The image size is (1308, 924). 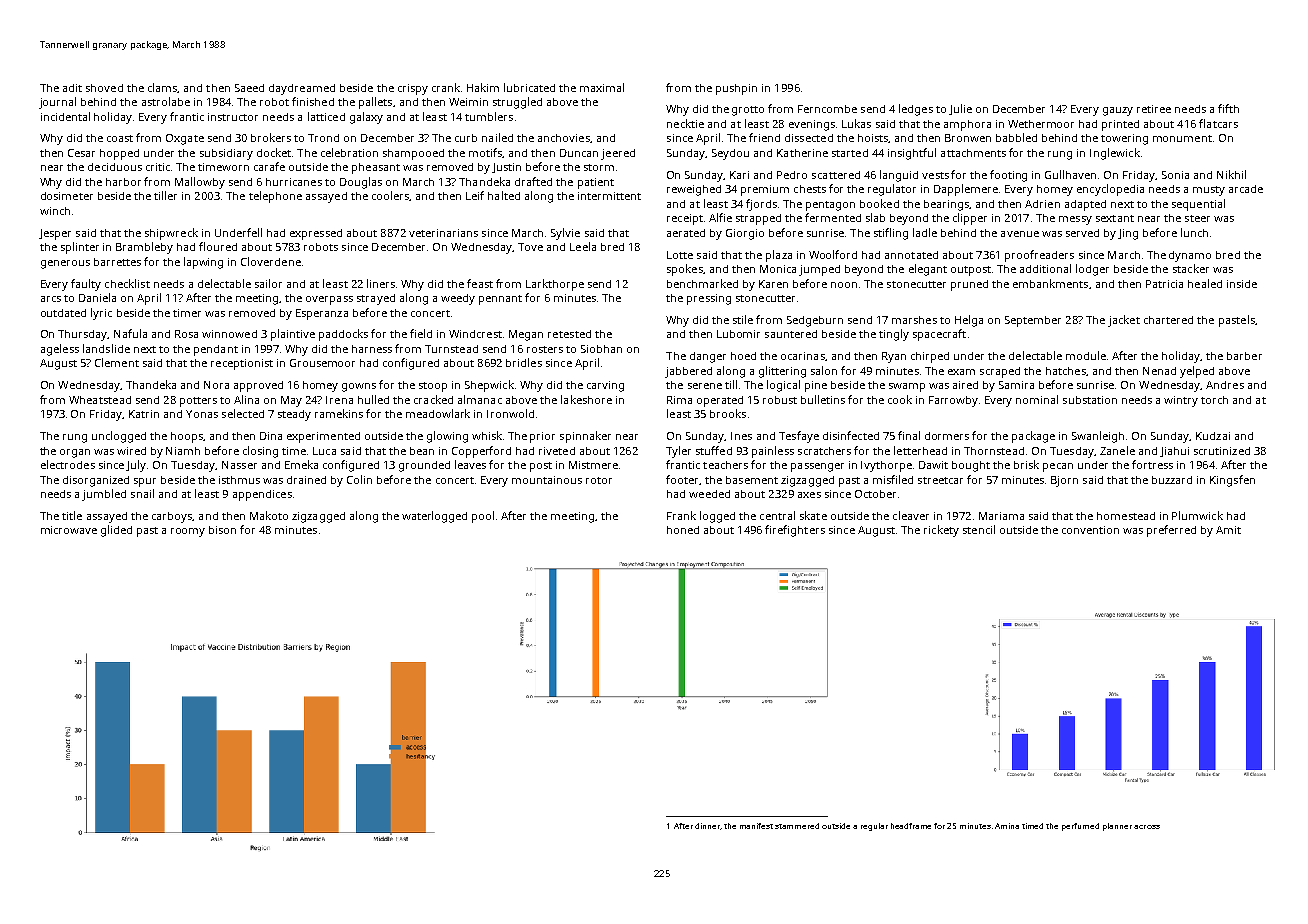 I want to click on anchovies, so click(x=564, y=138).
